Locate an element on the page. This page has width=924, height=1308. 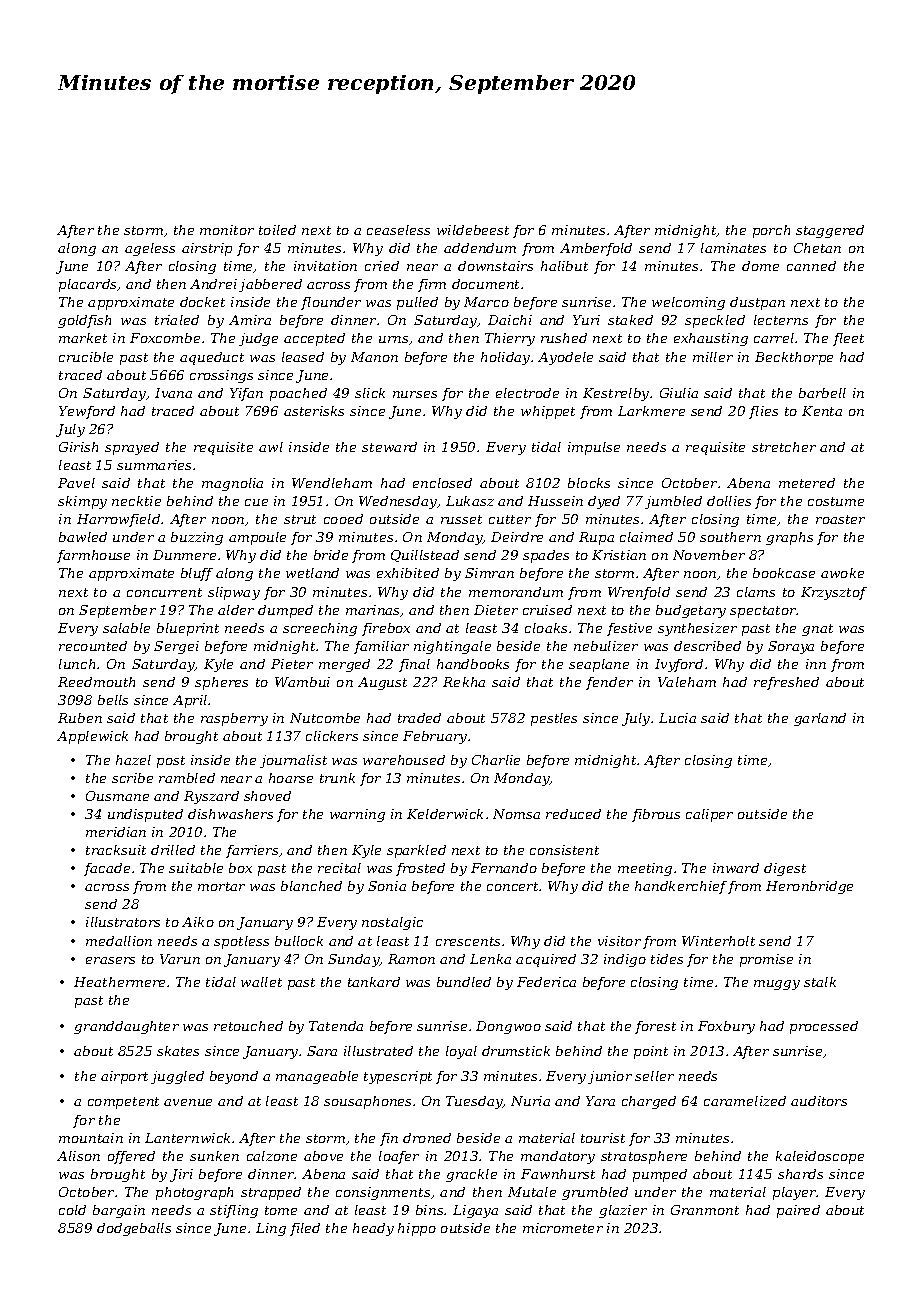
porch is located at coordinates (771, 231).
